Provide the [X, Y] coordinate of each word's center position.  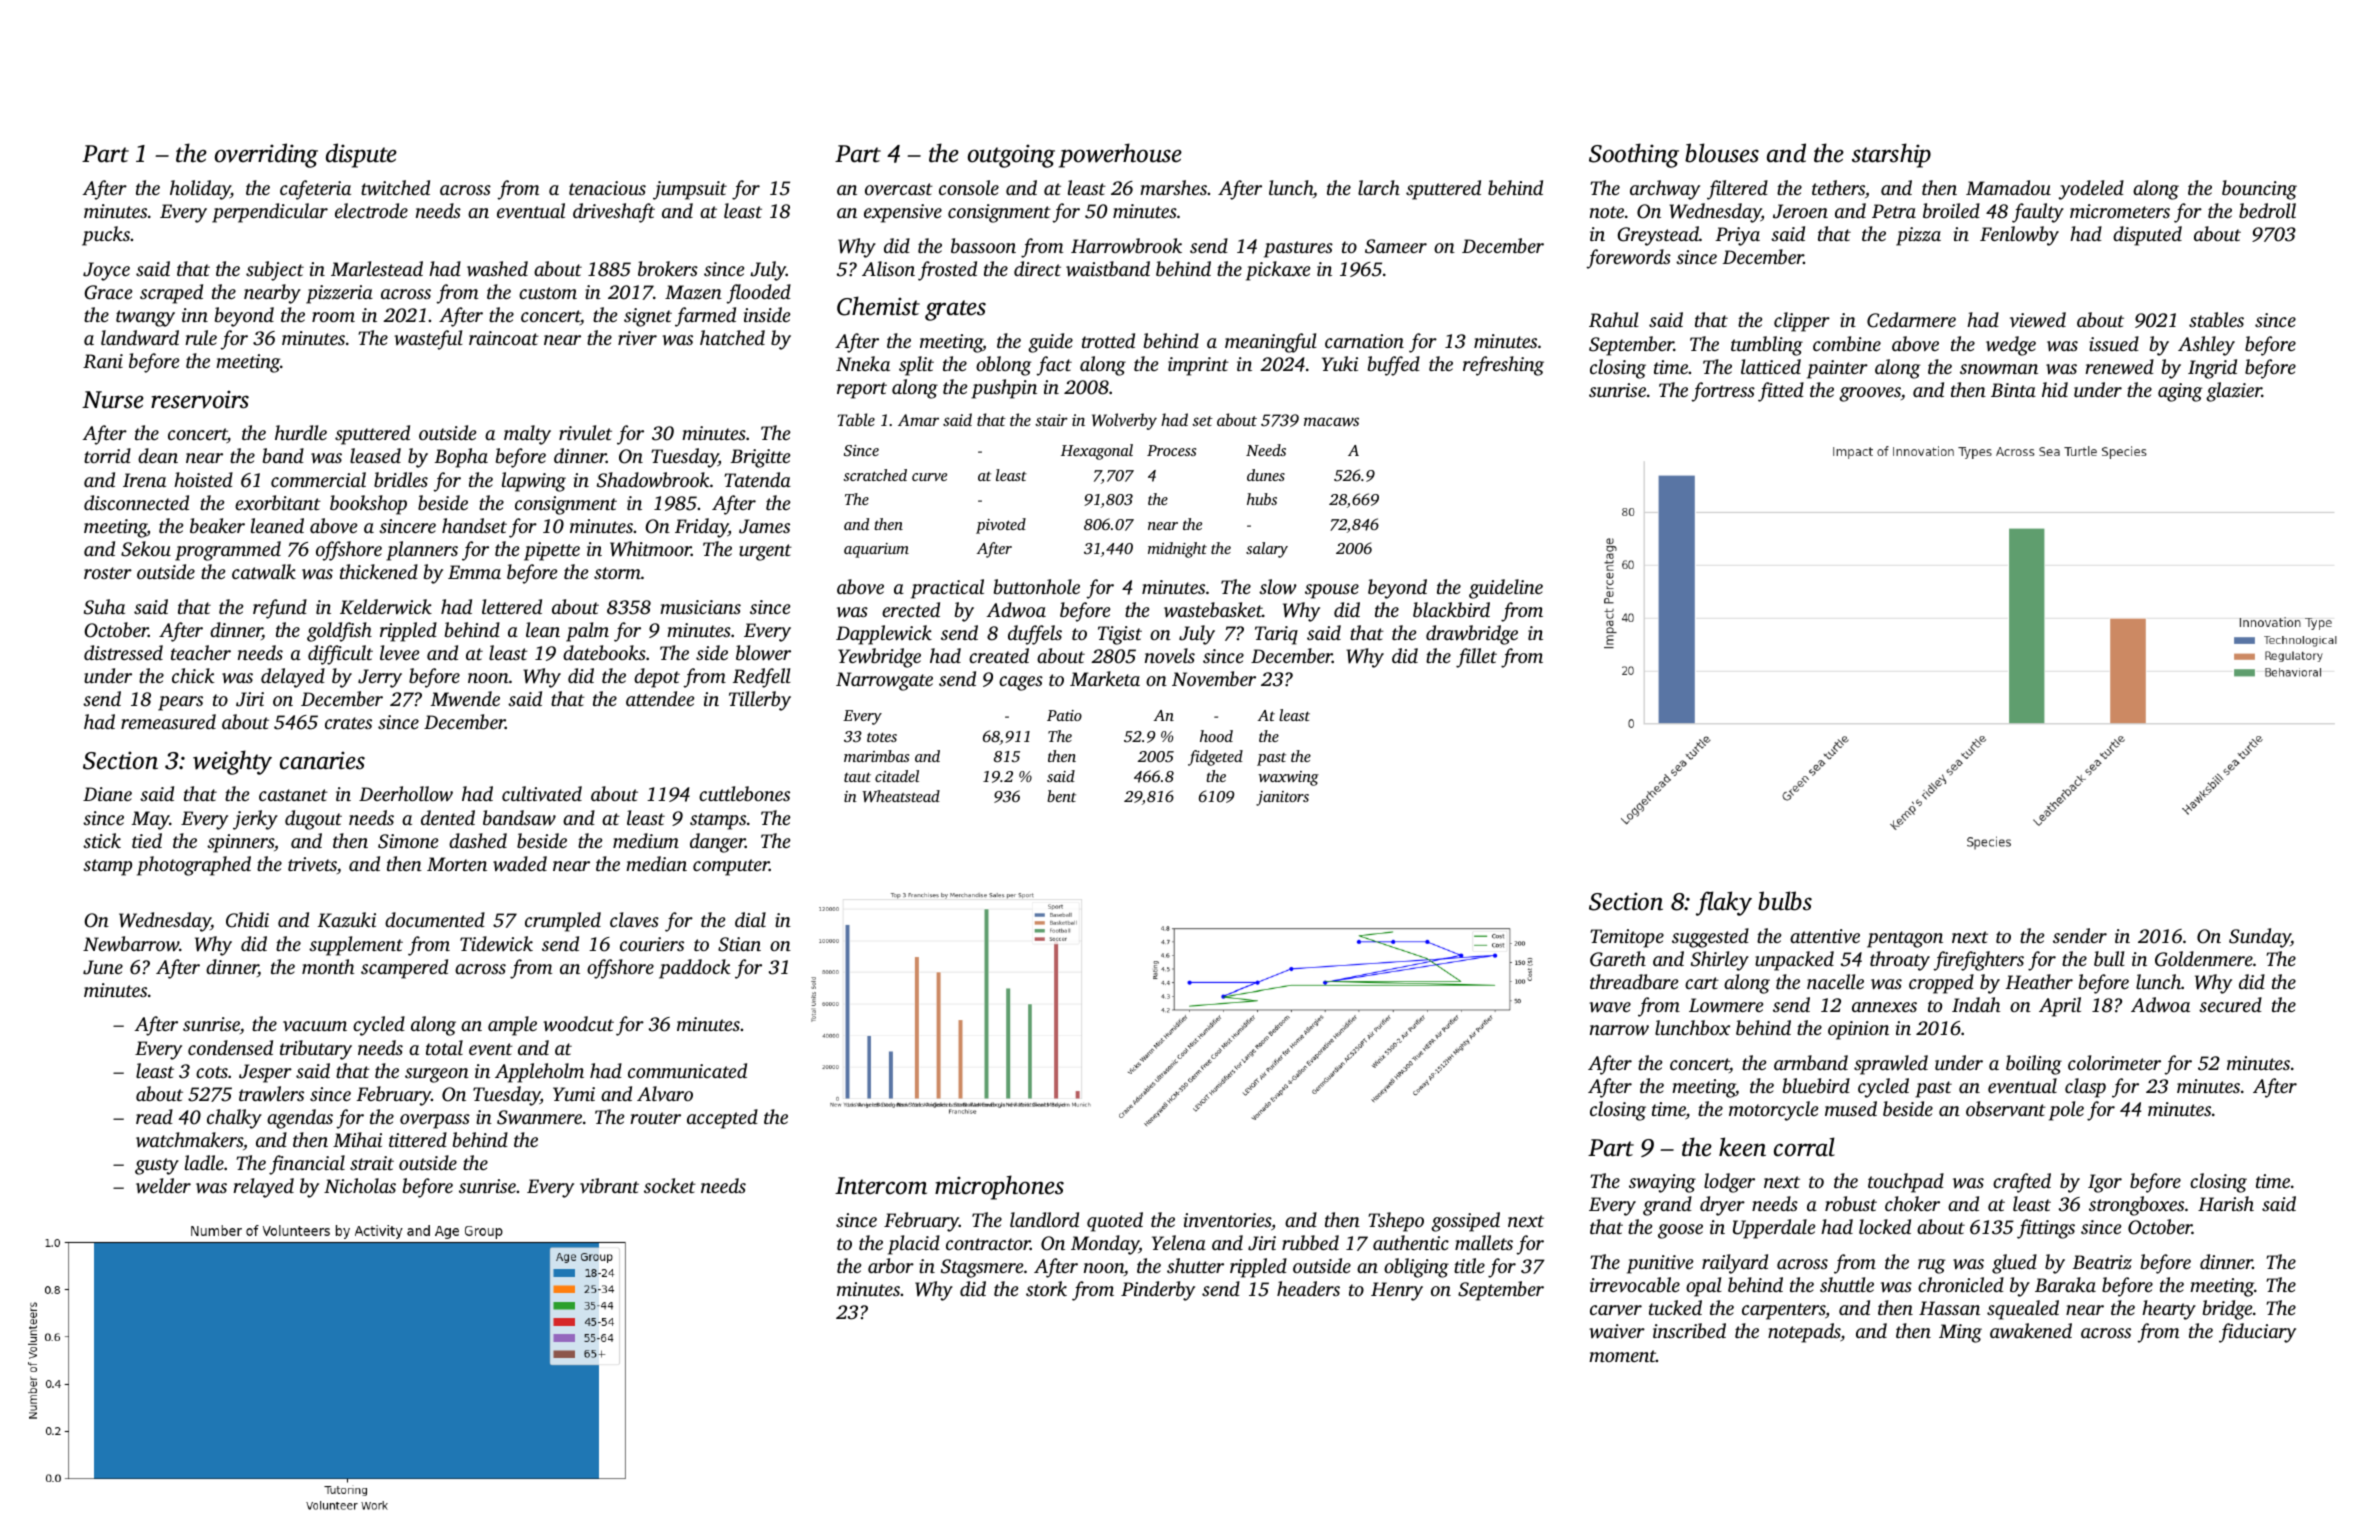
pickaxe [1278, 271]
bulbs [1785, 901]
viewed [2038, 320]
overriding [266, 155]
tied [147, 840]
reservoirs [200, 399]
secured [2230, 1004]
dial [750, 919]
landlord [1044, 1219]
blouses [1722, 153]
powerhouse [1120, 155]
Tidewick [496, 943]
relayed [263, 1188]
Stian [739, 944]
